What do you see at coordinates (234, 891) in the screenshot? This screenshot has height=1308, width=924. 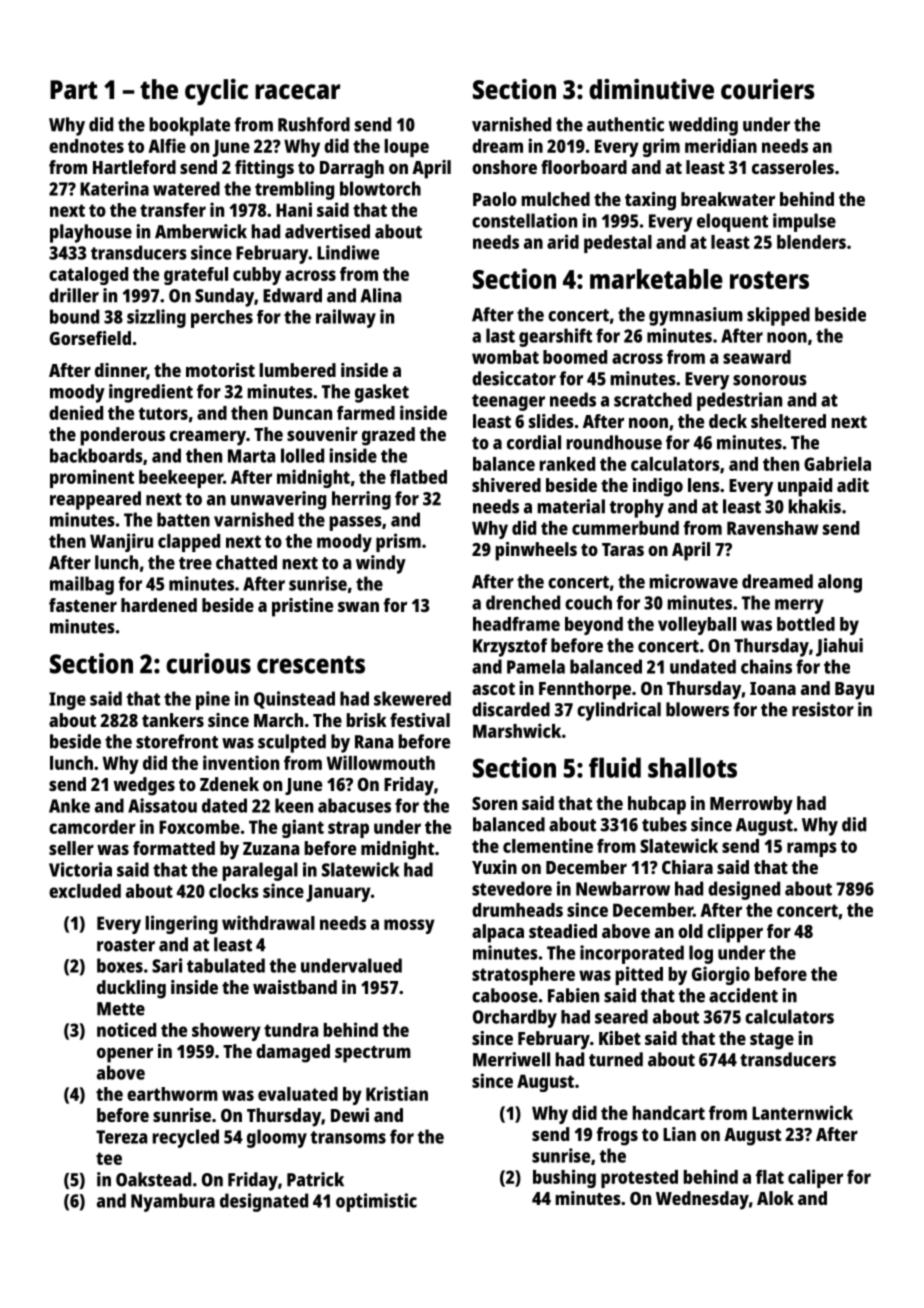 I see `clocks` at bounding box center [234, 891].
